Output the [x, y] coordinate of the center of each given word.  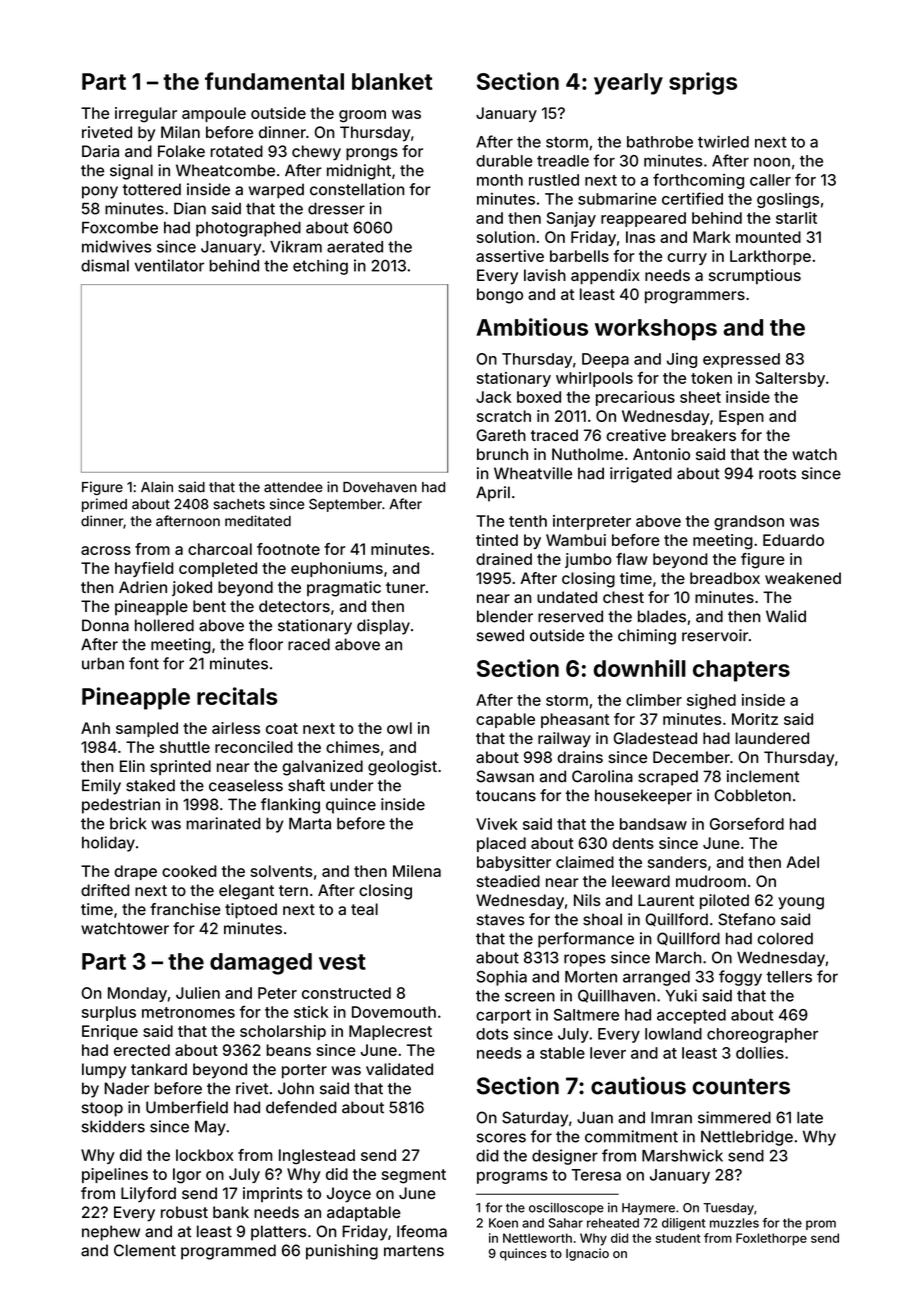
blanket [392, 81]
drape [135, 872]
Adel [802, 862]
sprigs [703, 83]
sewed [500, 635]
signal [131, 172]
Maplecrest [390, 1032]
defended [301, 1107]
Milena [417, 871]
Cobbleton [752, 795]
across [106, 550]
